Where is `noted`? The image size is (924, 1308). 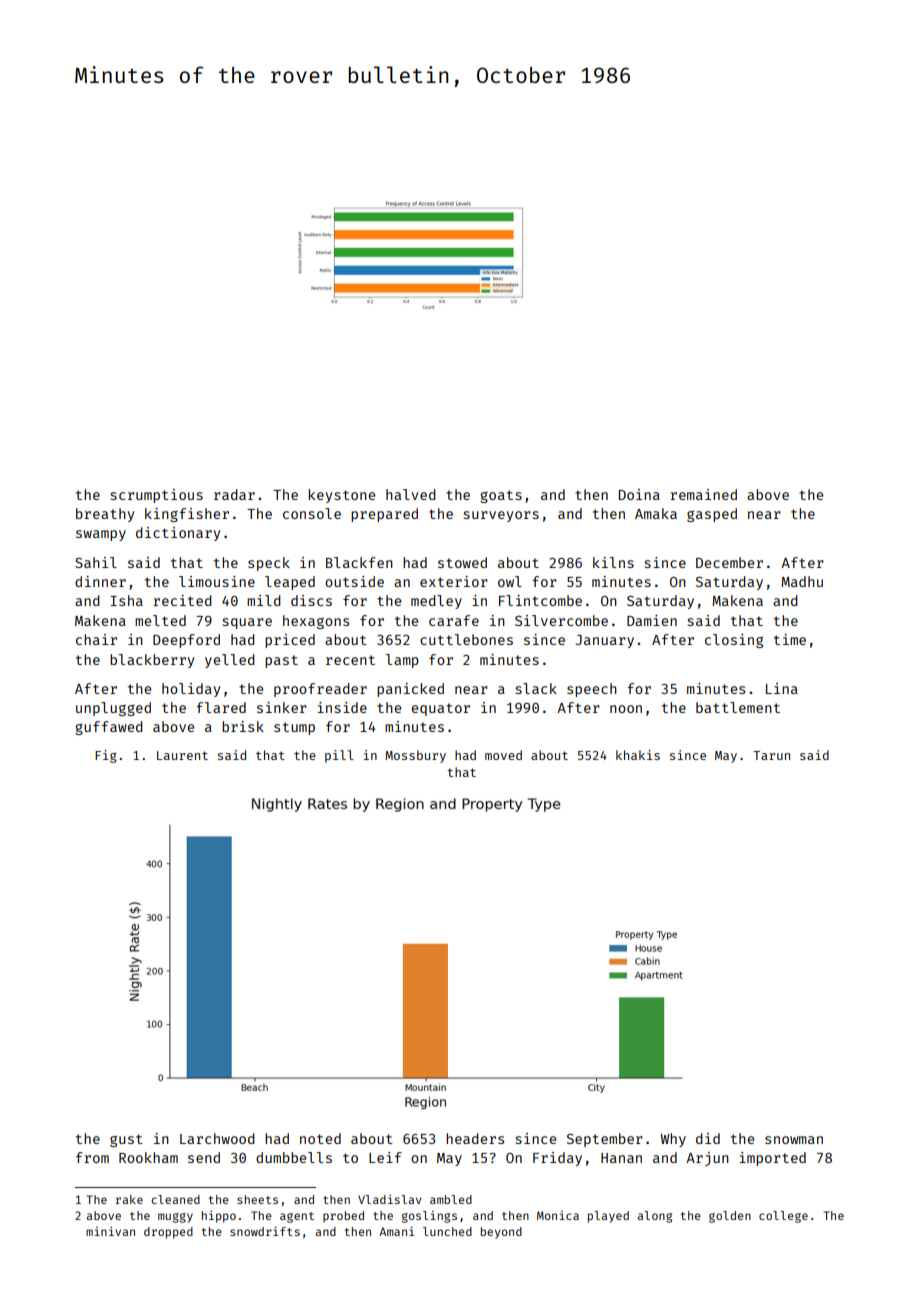 noted is located at coordinates (320, 1138).
